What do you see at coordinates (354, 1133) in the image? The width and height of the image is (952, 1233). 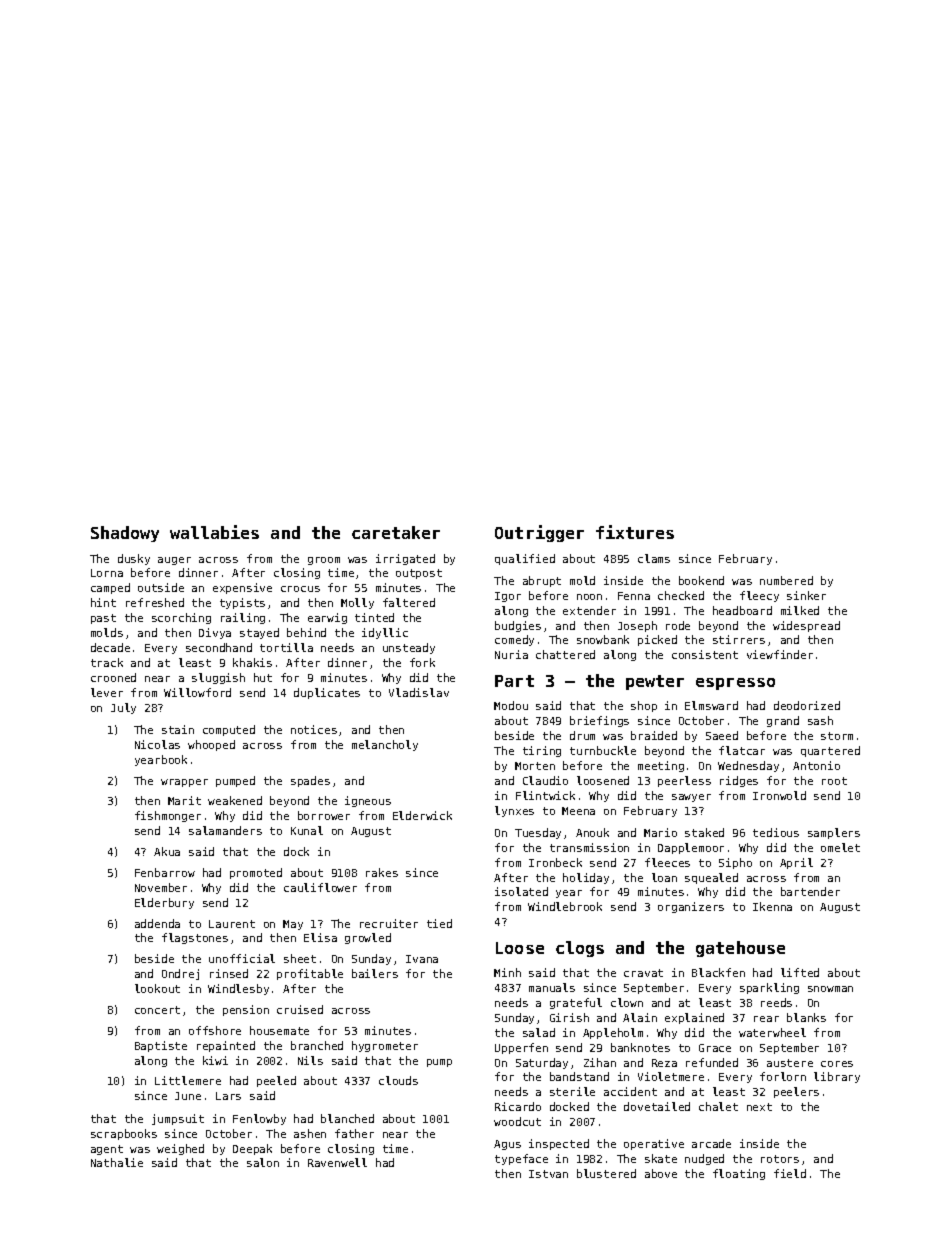 I see `father` at bounding box center [354, 1133].
